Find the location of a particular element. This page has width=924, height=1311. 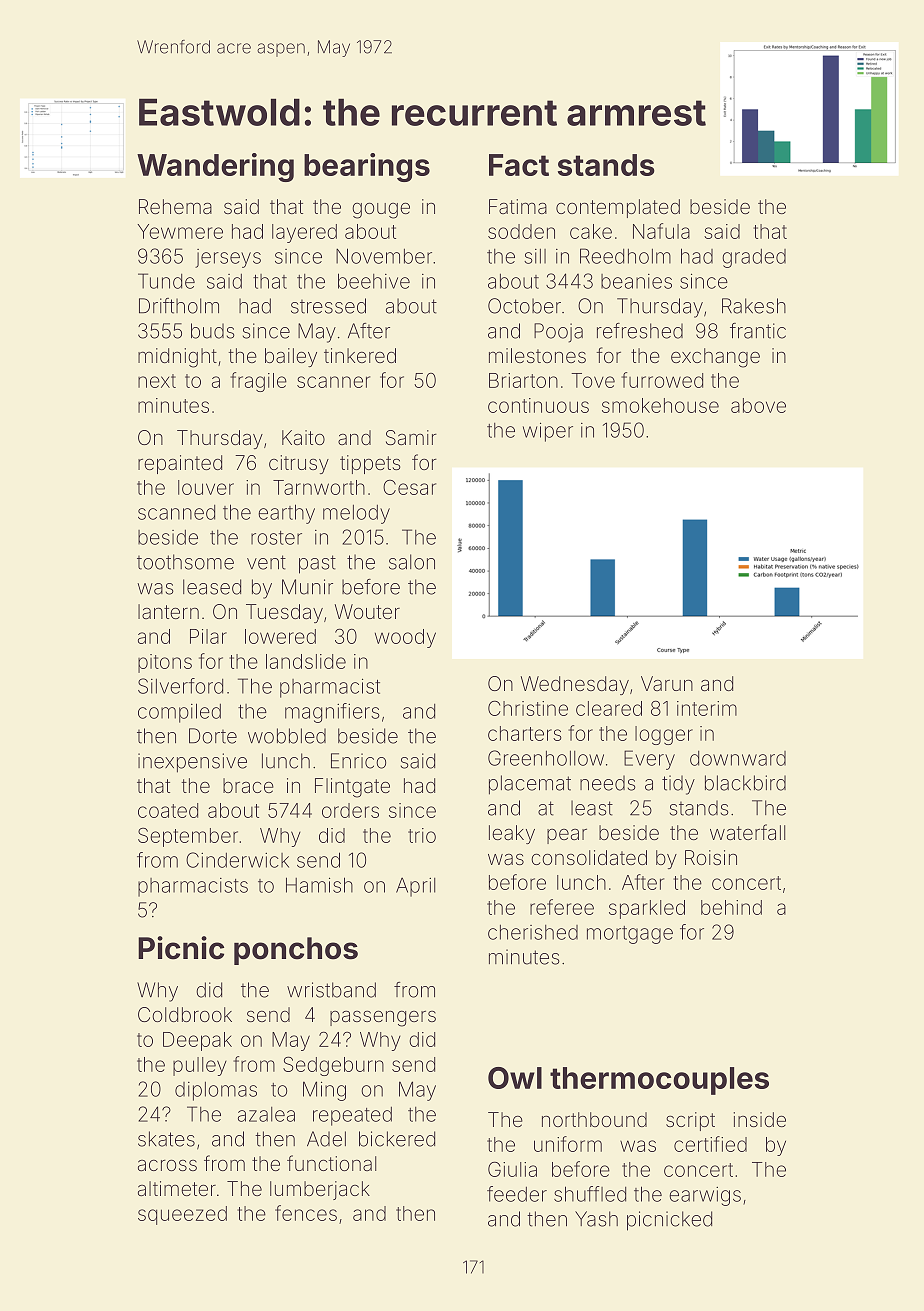

Samir is located at coordinates (411, 437).
